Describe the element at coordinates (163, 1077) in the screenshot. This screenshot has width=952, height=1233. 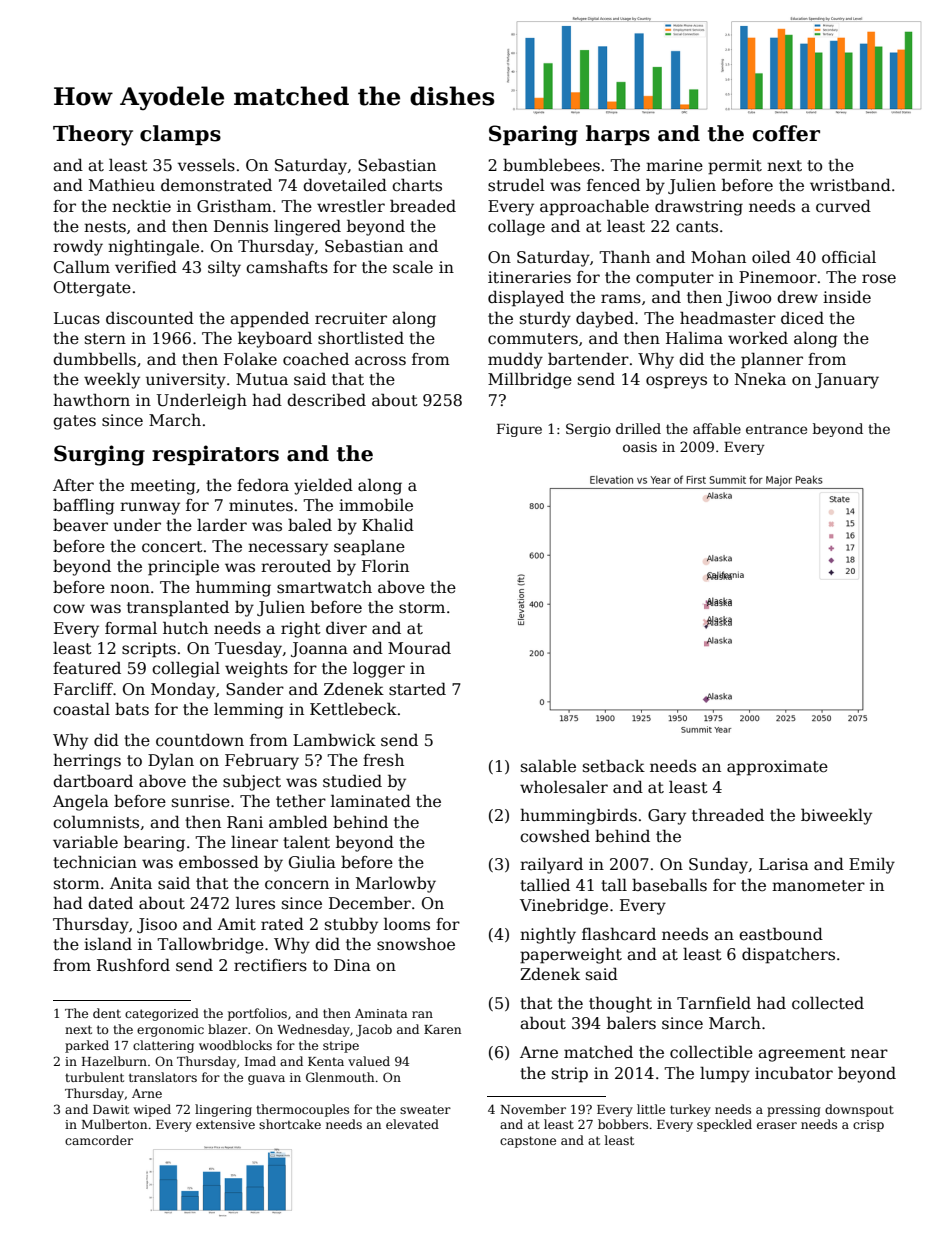
I see `translators` at that location.
